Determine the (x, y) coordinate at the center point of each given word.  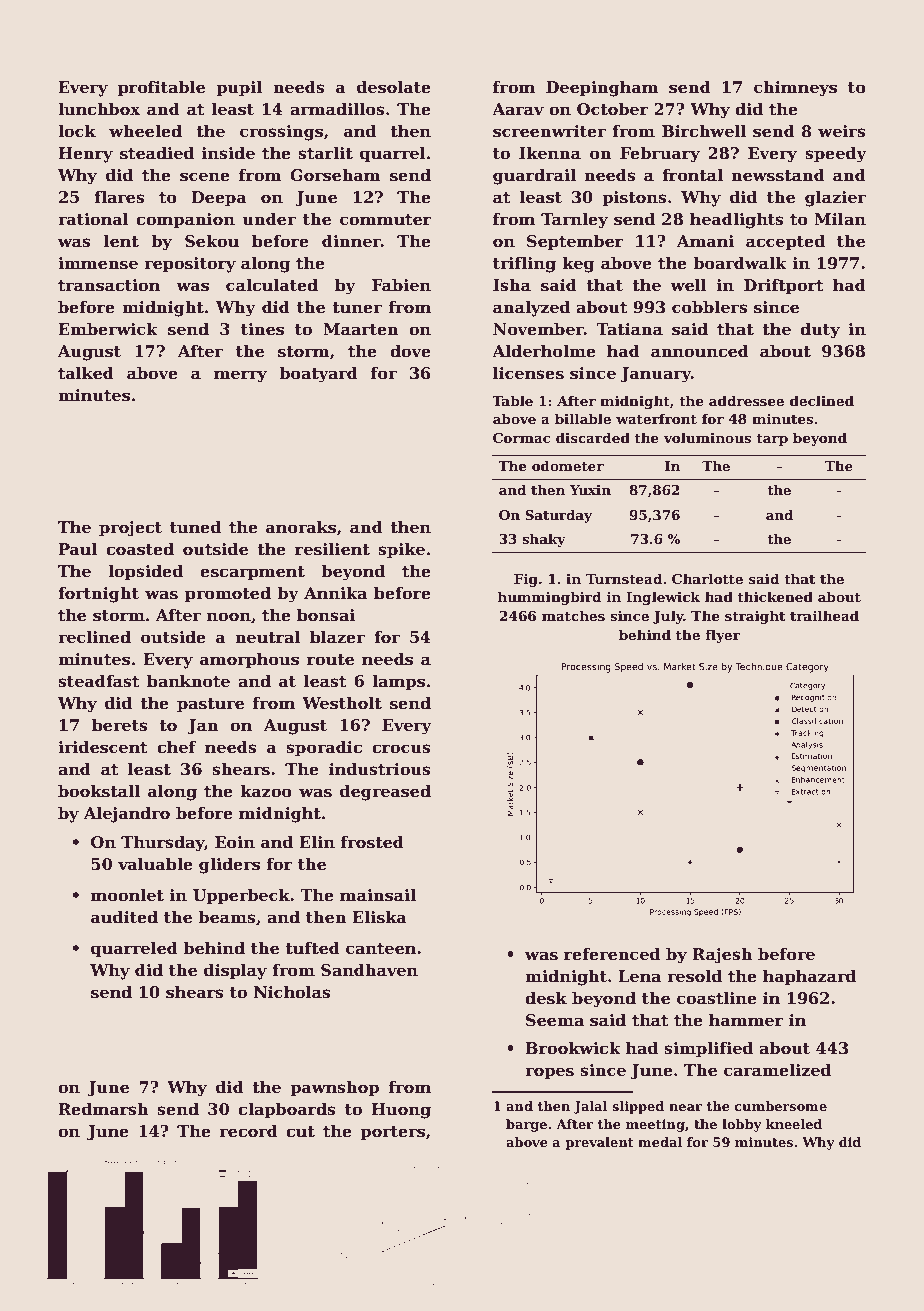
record (249, 1131)
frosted (372, 842)
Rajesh (722, 955)
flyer (722, 636)
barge (526, 1125)
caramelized (777, 1070)
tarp (772, 440)
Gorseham (335, 175)
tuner (357, 308)
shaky (544, 540)
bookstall (99, 791)
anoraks (301, 527)
